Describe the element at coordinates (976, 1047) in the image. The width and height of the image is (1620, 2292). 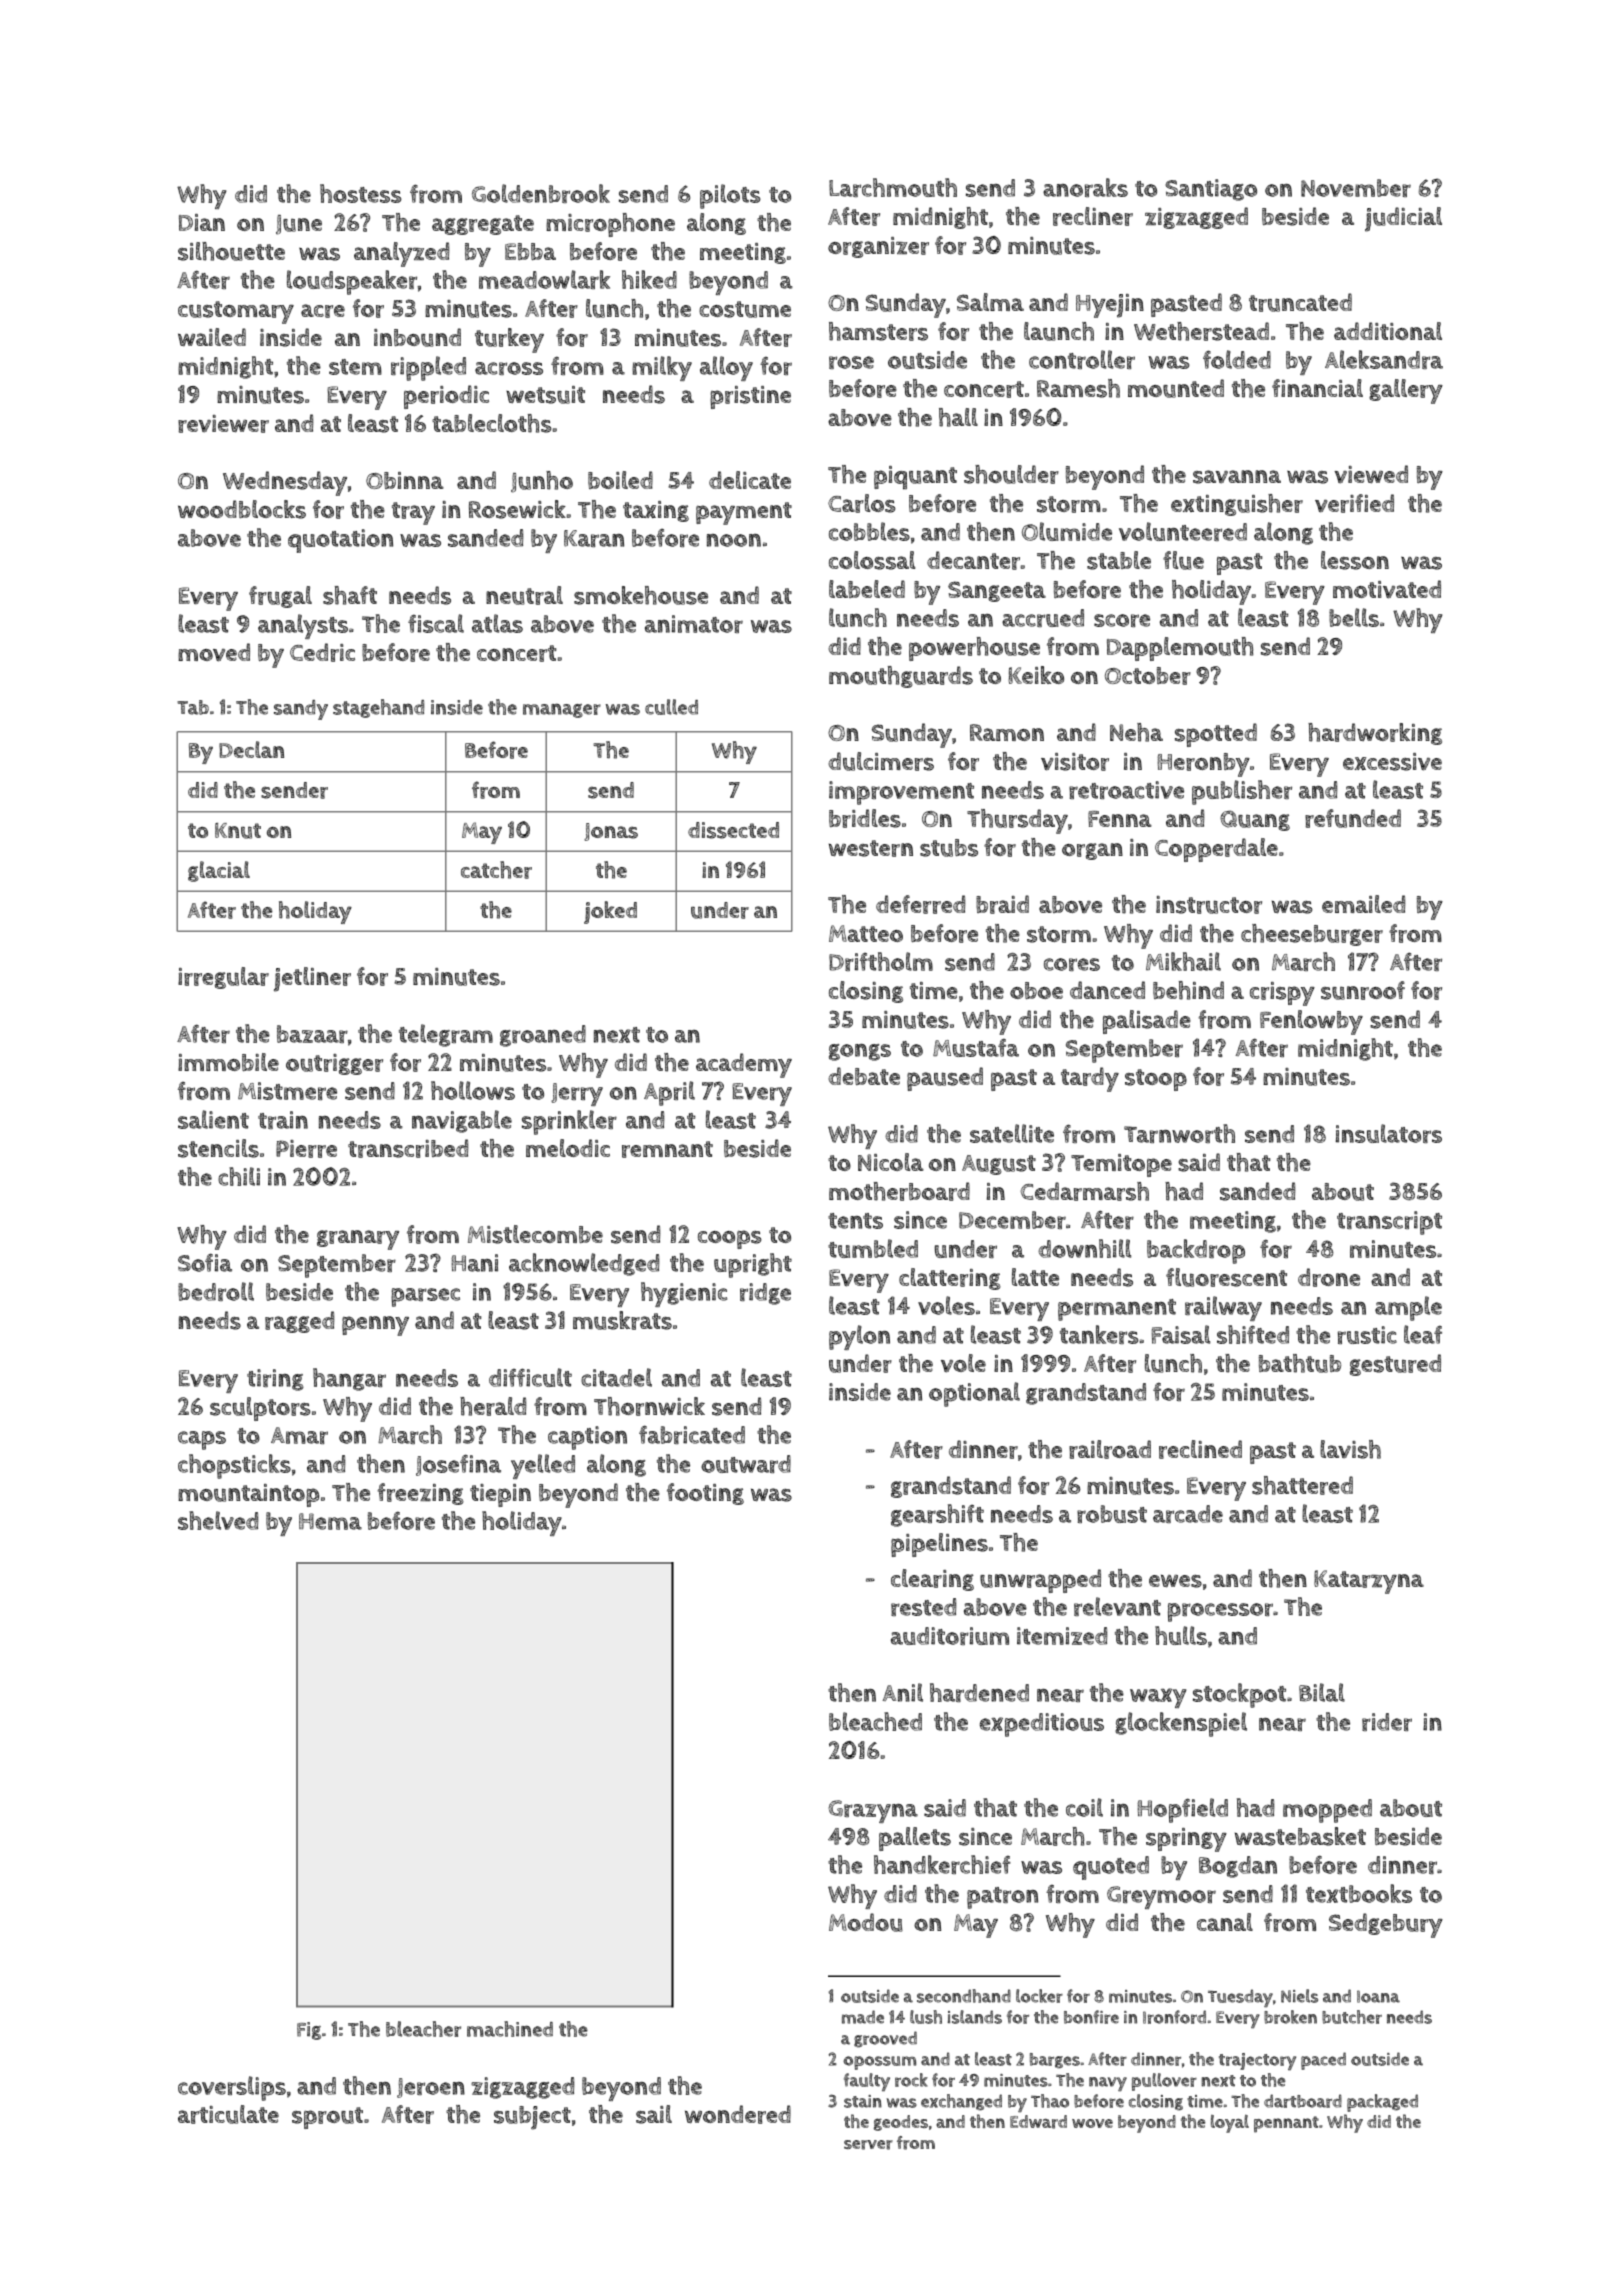
I see `Mustafa` at that location.
